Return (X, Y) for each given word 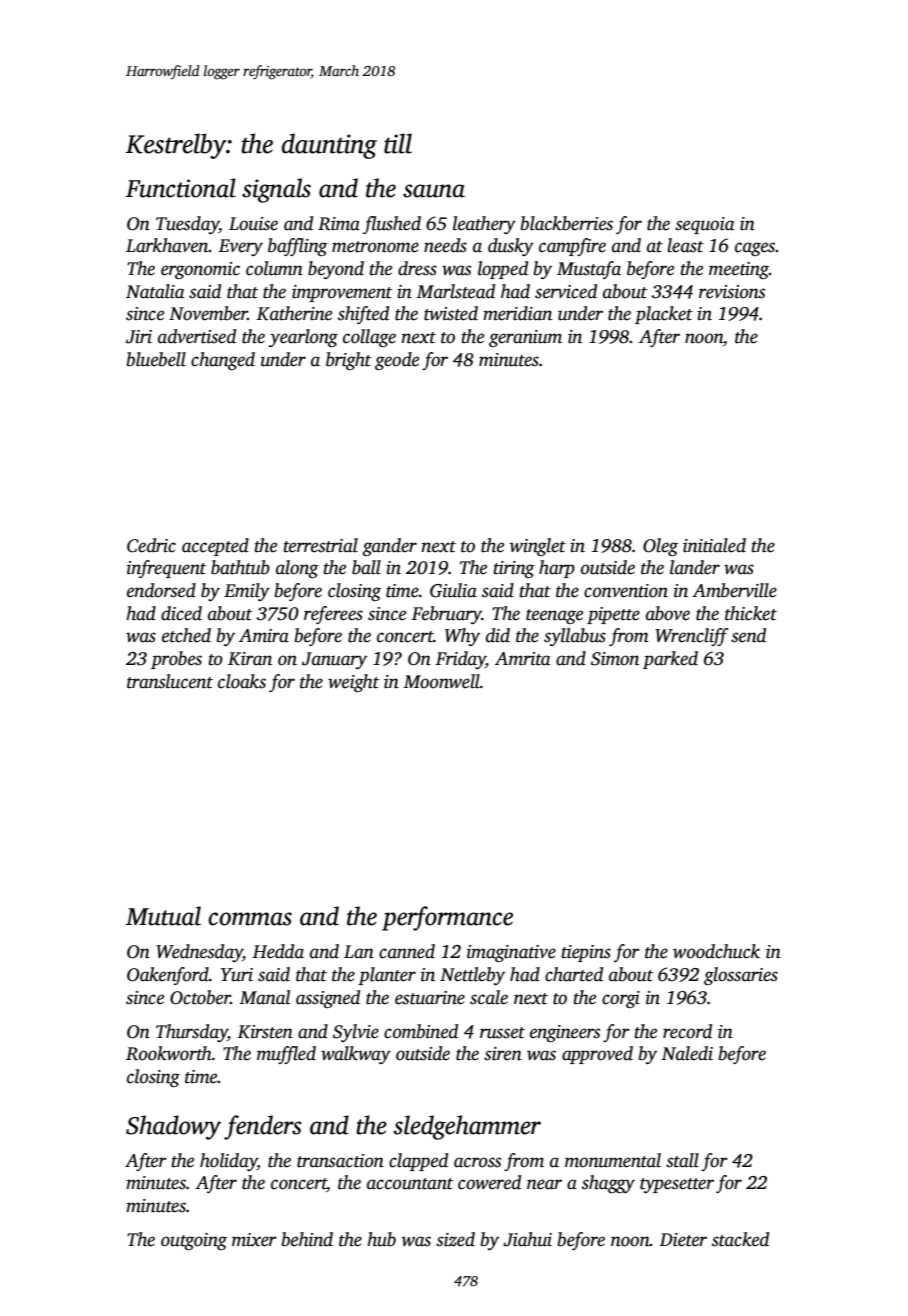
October (200, 997)
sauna (434, 191)
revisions (732, 292)
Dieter (683, 1240)
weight (353, 683)
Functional (181, 188)
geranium (525, 338)
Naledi (687, 1053)
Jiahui (527, 1239)
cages (755, 249)
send (748, 635)
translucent (170, 681)
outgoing (194, 1241)
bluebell (156, 359)
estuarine (430, 998)
